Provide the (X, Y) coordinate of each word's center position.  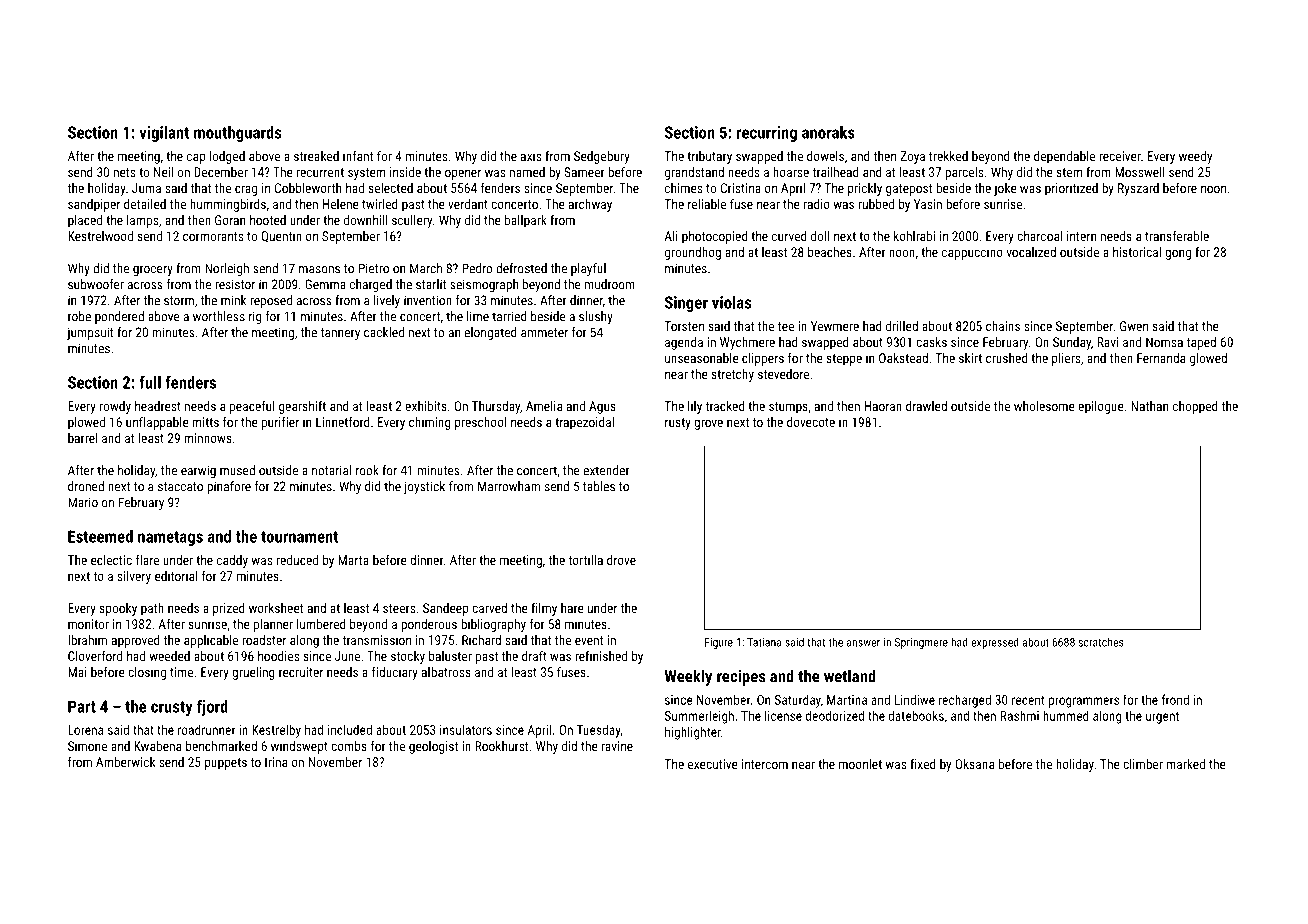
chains (1003, 326)
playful (588, 269)
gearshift (302, 407)
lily (695, 407)
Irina (276, 762)
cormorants (213, 236)
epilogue (1101, 407)
